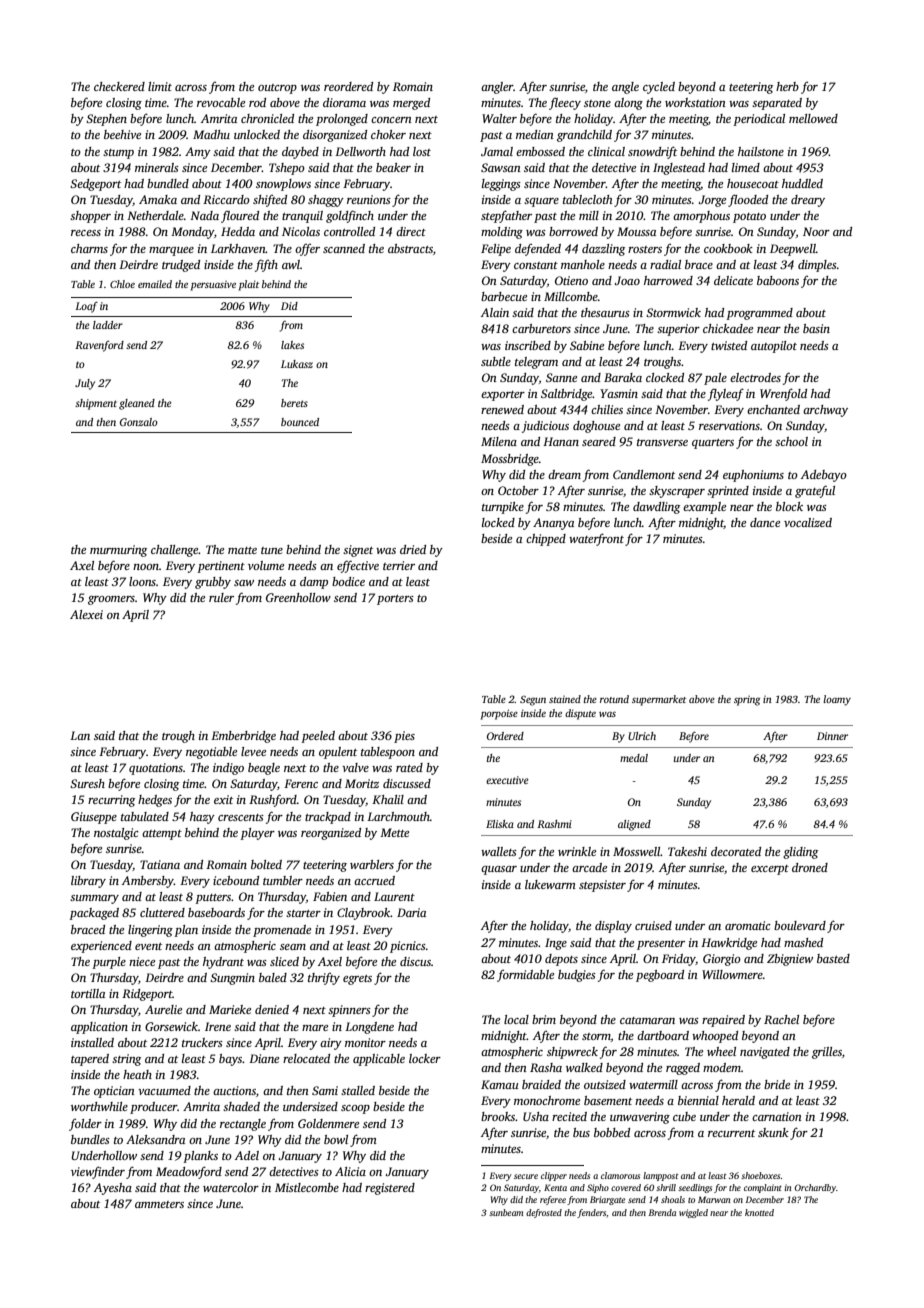  I want to click on repaired, so click(723, 1021).
